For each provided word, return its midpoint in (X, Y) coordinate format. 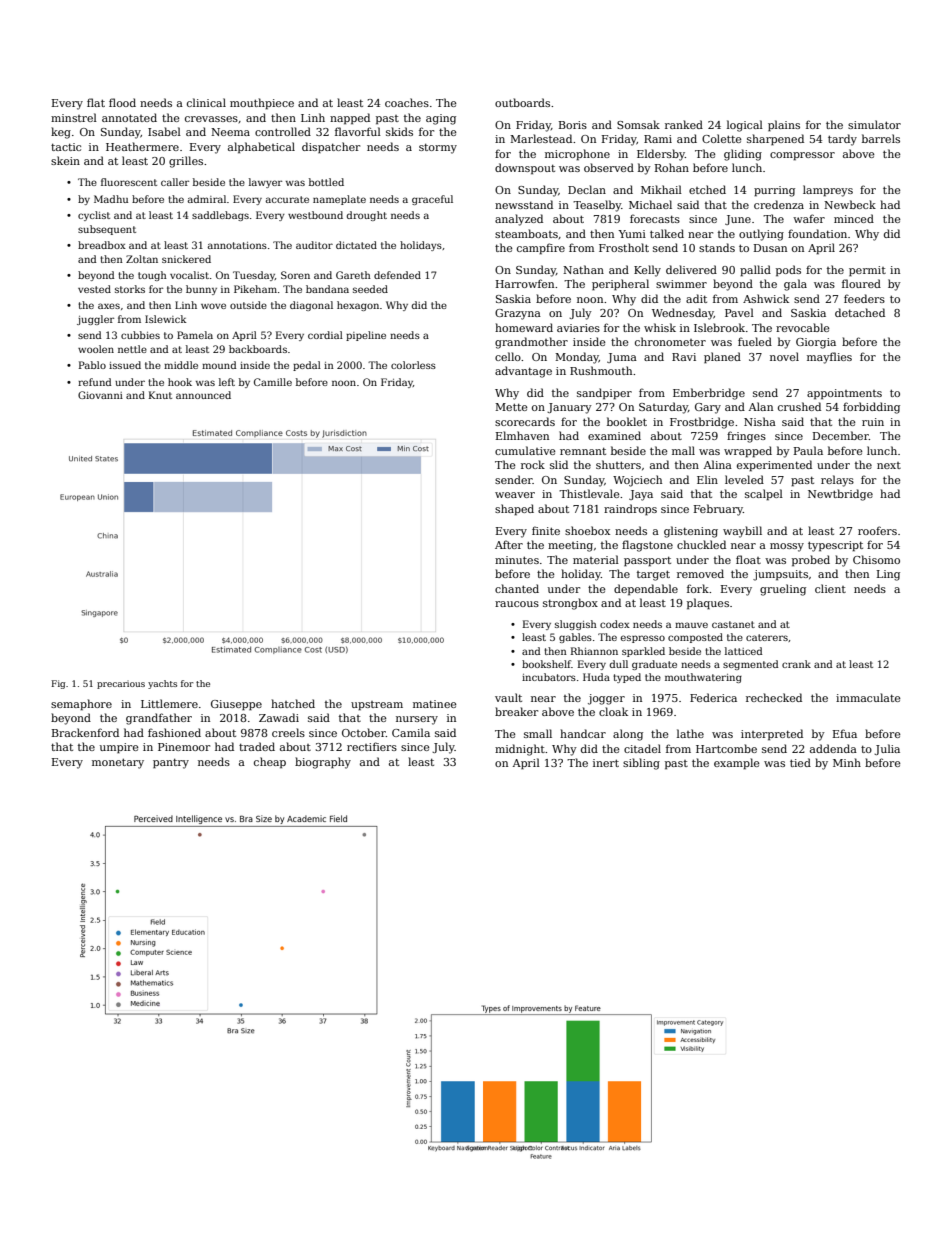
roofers (877, 530)
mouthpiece (262, 104)
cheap (270, 762)
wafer (809, 218)
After (509, 544)
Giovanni (100, 395)
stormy (438, 148)
